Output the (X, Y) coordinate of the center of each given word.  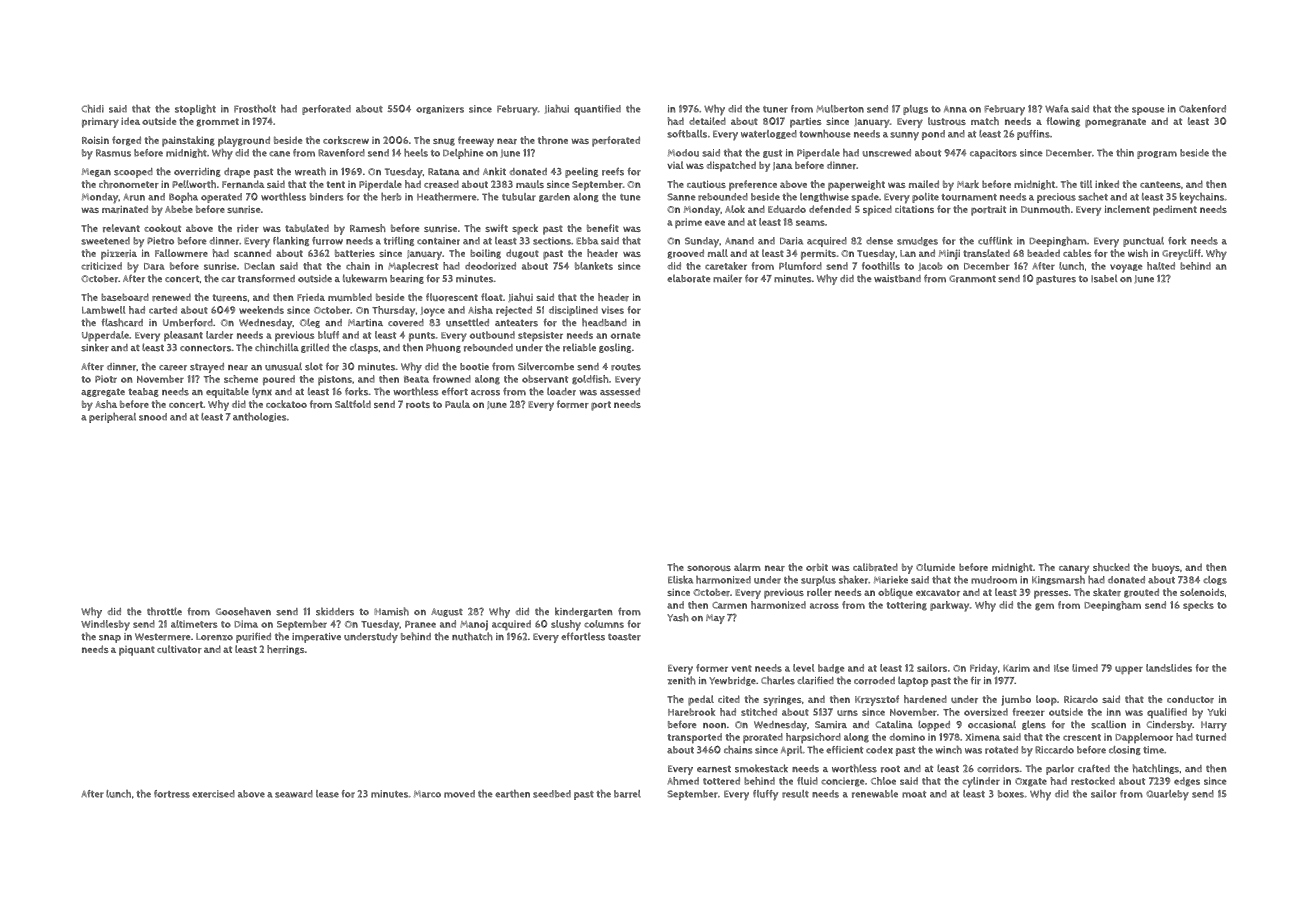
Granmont (972, 279)
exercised (213, 794)
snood (153, 417)
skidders (335, 611)
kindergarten (584, 612)
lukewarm (365, 278)
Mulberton (840, 109)
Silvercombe (546, 366)
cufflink (995, 241)
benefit (603, 228)
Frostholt (255, 109)
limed (1085, 668)
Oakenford (1202, 109)
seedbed (552, 794)
